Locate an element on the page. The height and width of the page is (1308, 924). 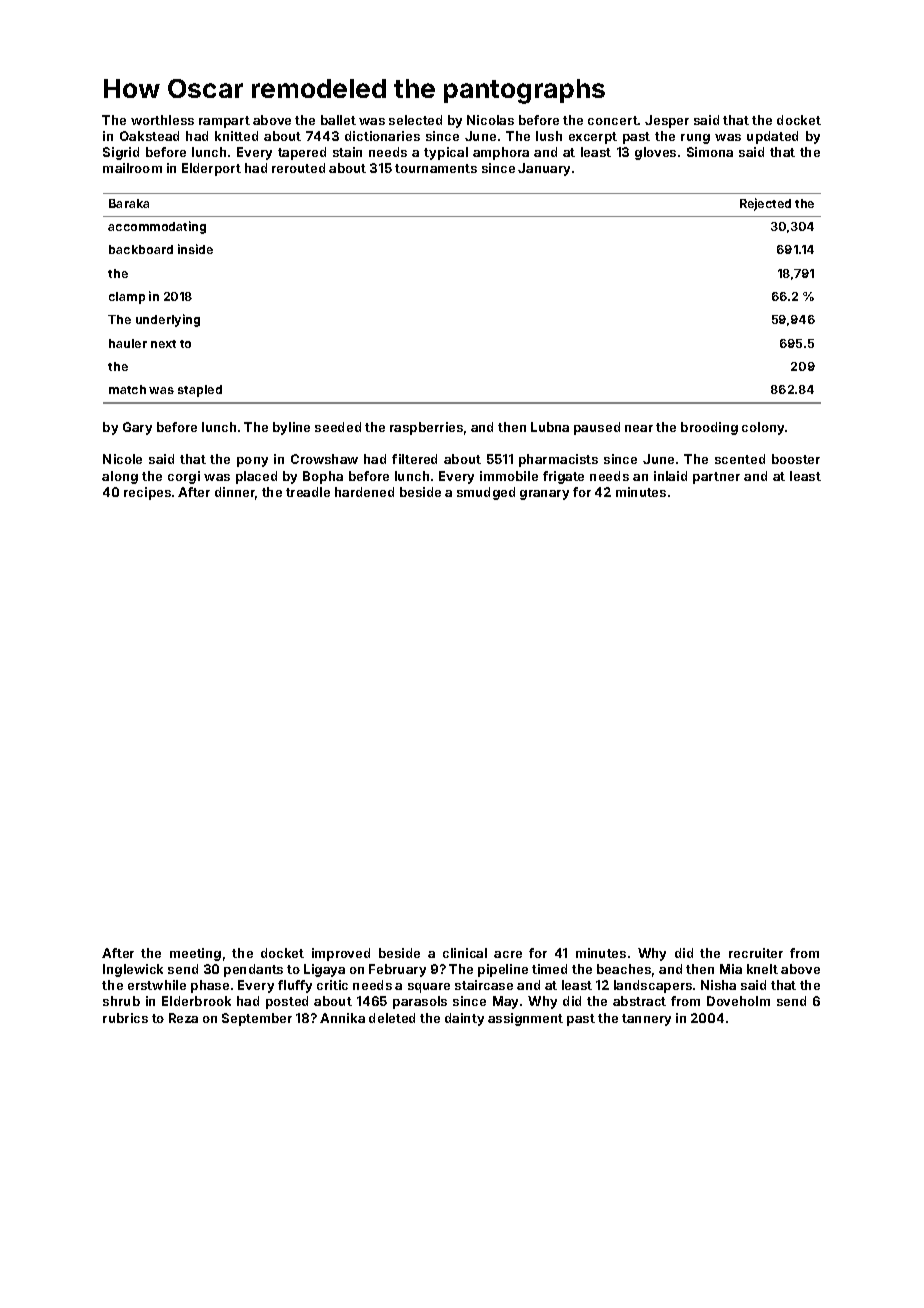
Baraka is located at coordinates (129, 203).
